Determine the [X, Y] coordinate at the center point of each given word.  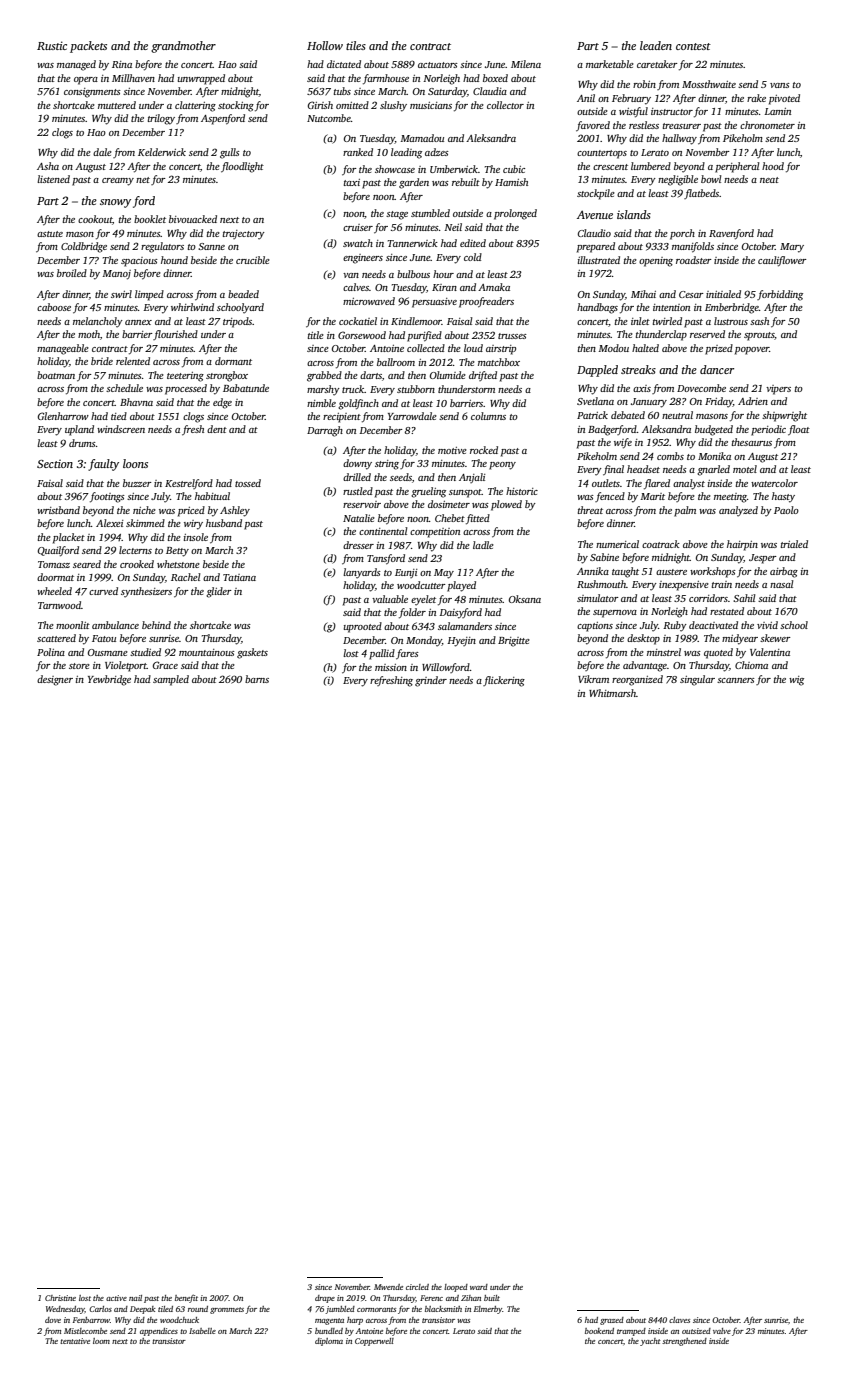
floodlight [242, 167]
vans [780, 85]
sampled [171, 680]
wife [623, 443]
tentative [75, 1341]
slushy [393, 106]
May [444, 574]
